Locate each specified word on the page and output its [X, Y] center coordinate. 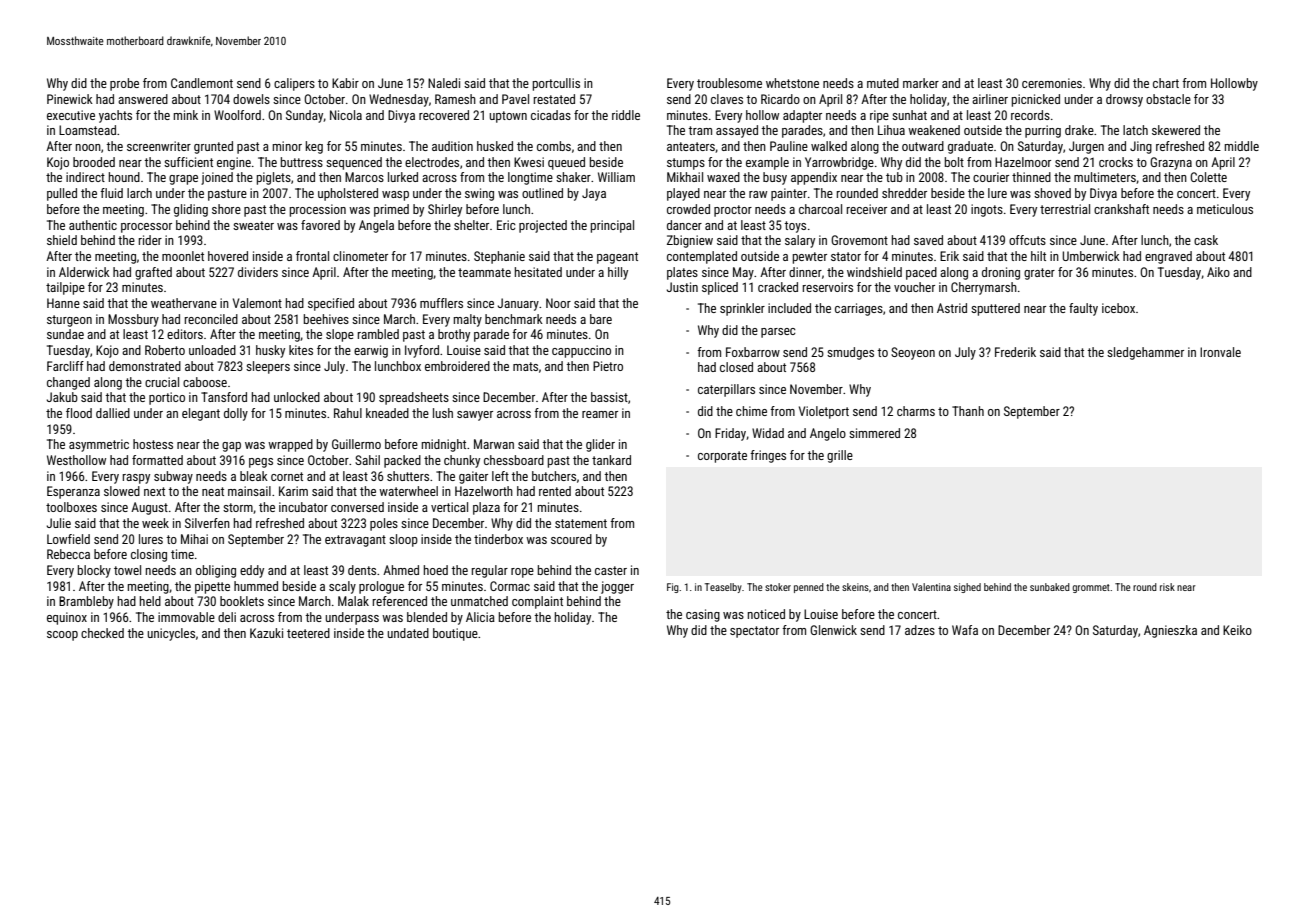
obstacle [1168, 99]
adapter [802, 116]
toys [795, 227]
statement [581, 523]
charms [916, 411]
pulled [62, 194]
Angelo [828, 434]
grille [840, 456]
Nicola [346, 115]
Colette [1208, 177]
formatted [157, 460]
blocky [94, 571]
